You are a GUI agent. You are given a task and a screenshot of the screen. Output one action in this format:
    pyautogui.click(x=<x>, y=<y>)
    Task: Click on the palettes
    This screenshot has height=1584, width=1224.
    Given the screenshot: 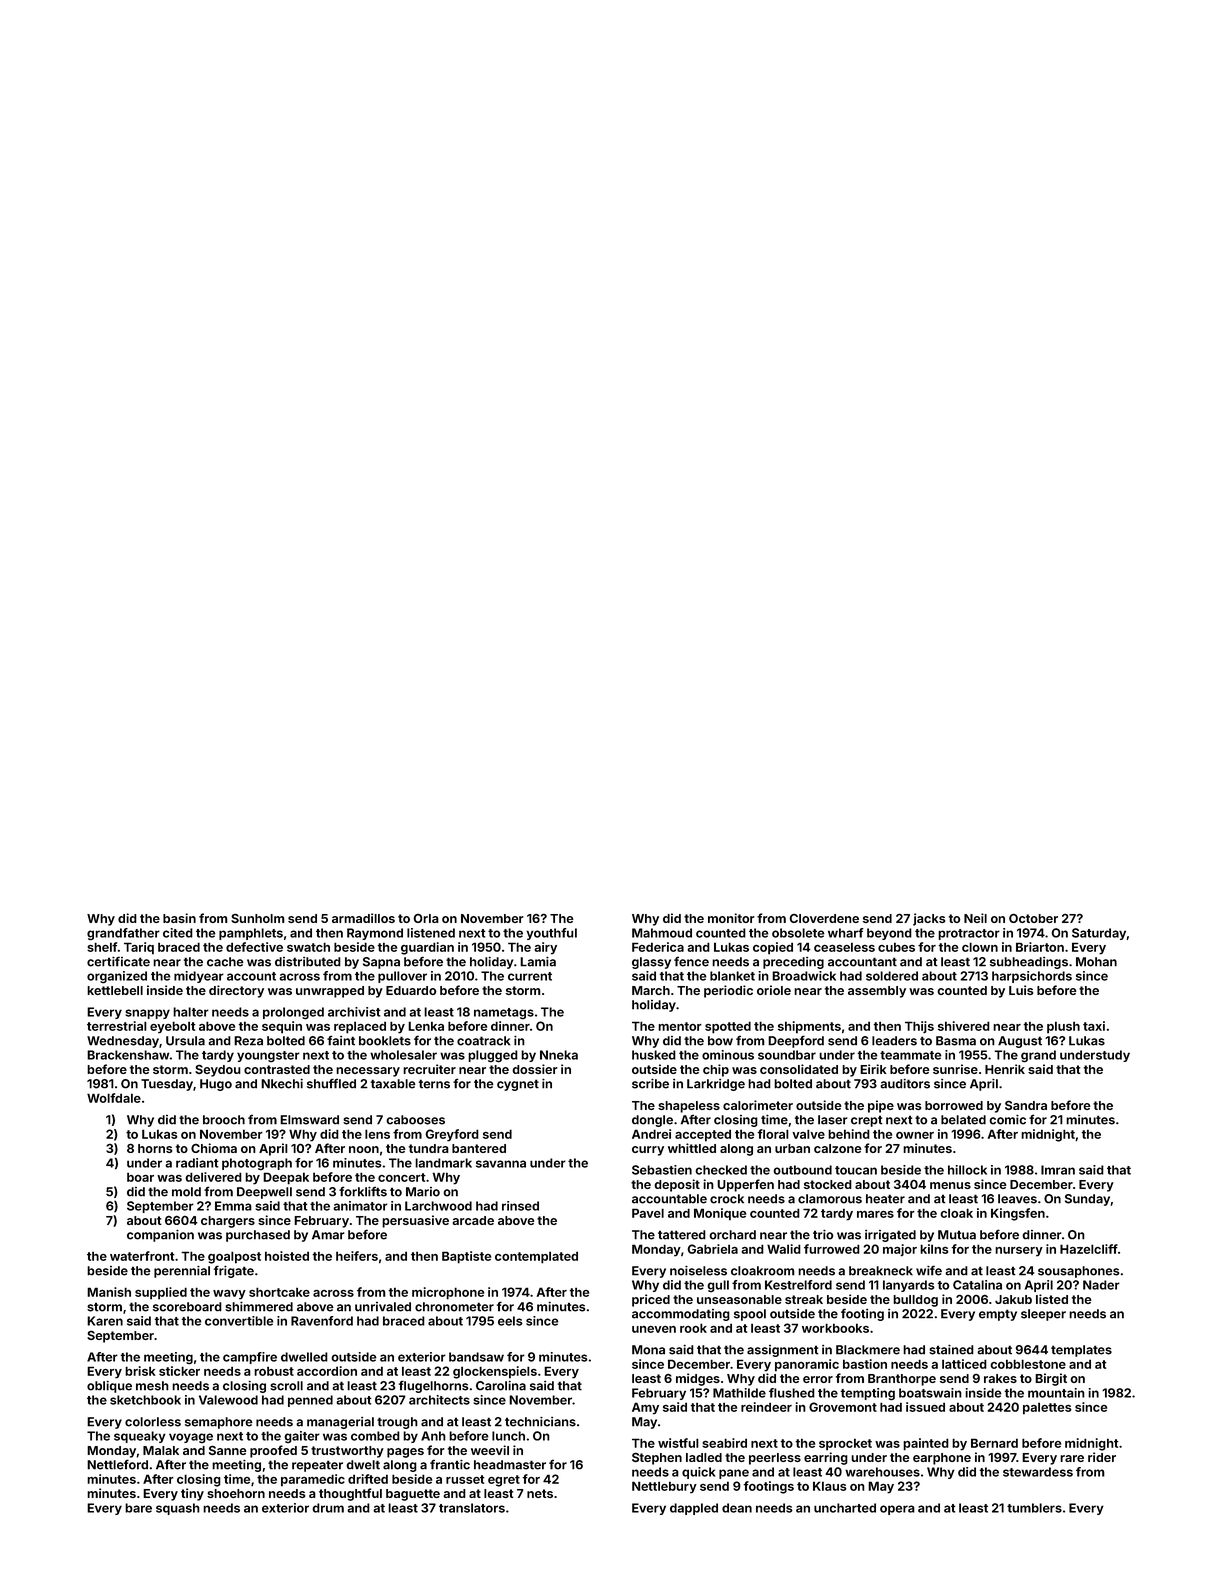 What is the action you would take?
    pyautogui.click(x=1047, y=1408)
